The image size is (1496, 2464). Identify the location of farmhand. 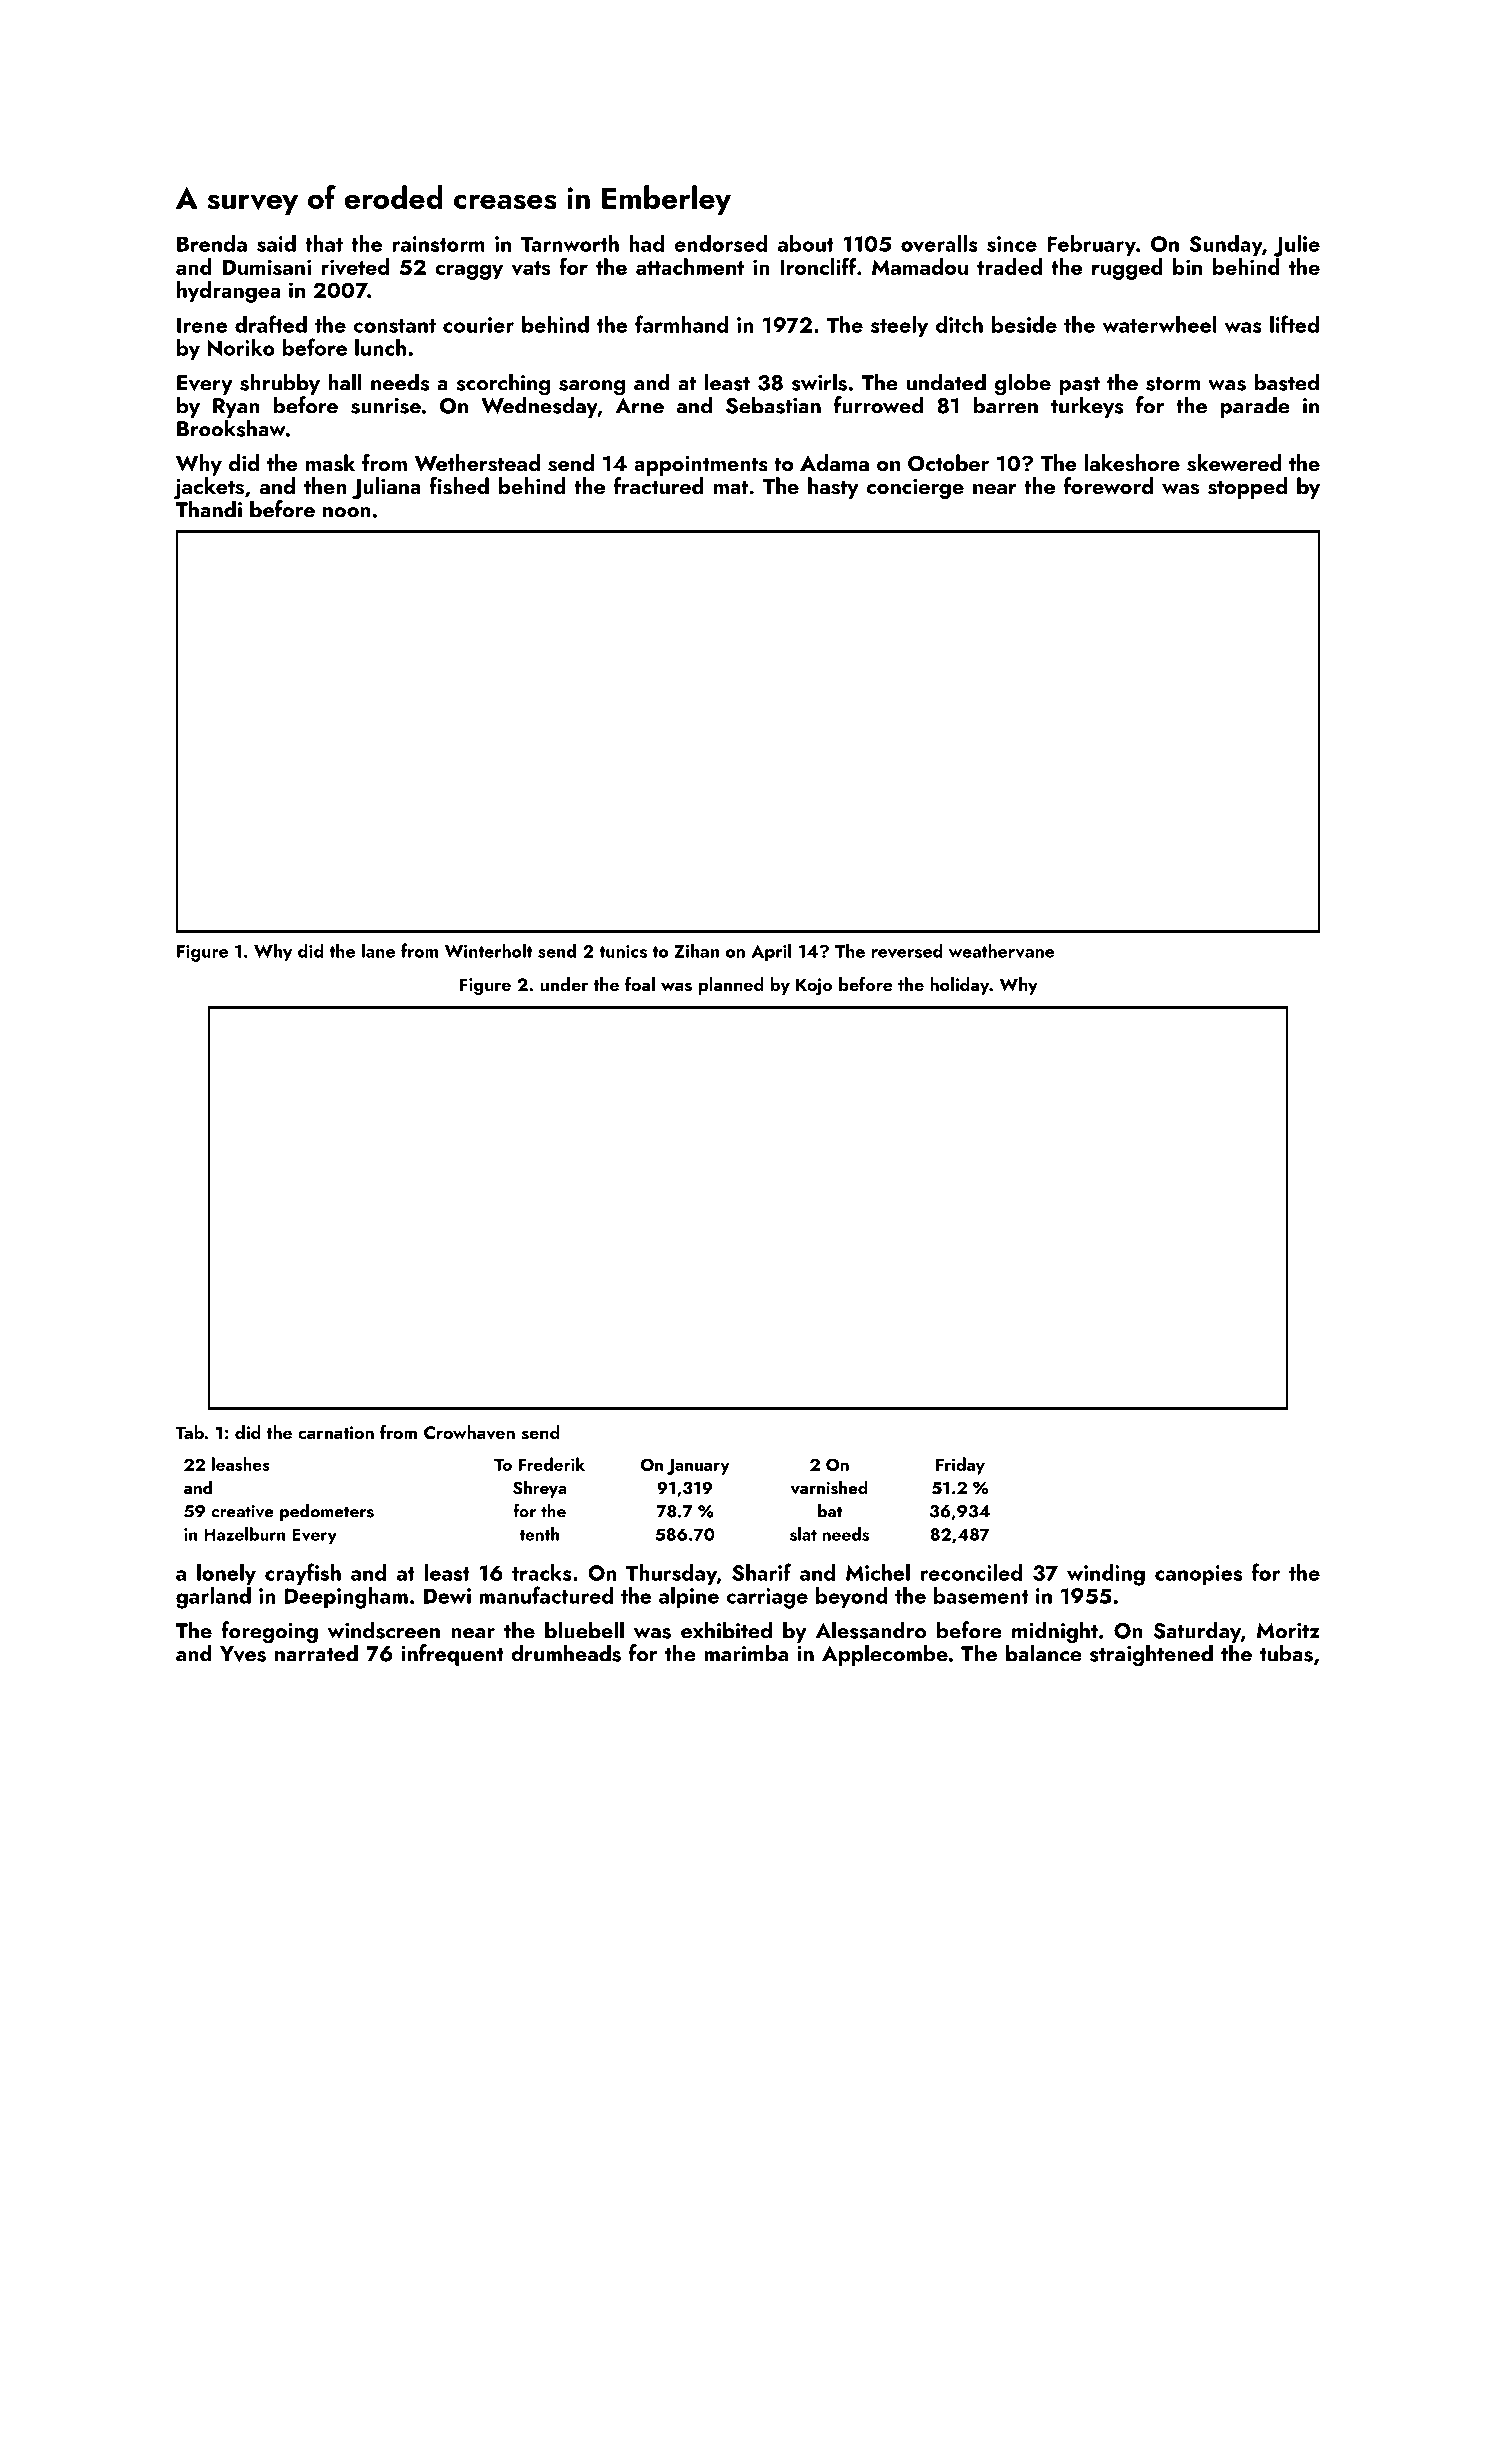
(681, 324).
